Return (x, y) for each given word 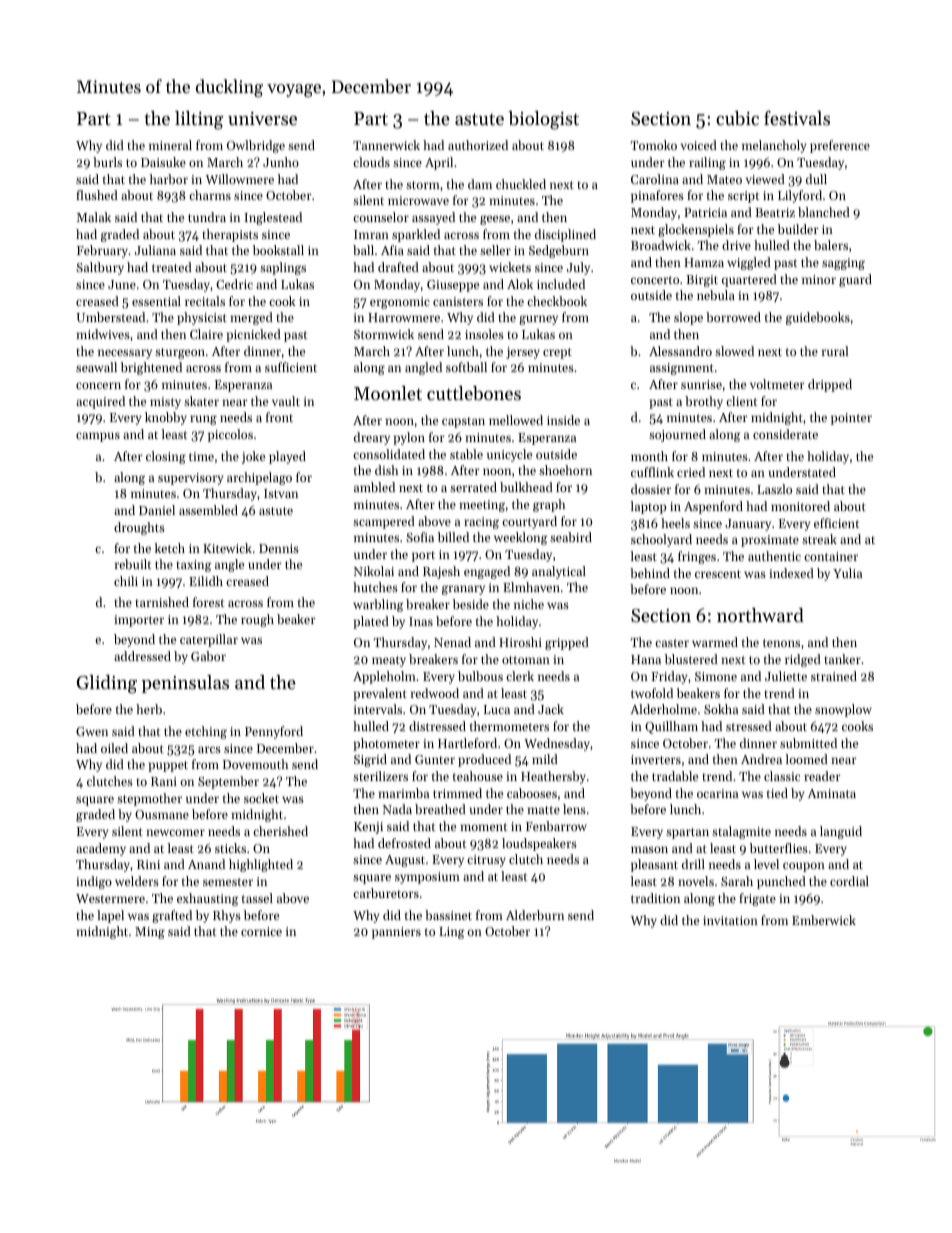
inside (563, 420)
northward (760, 615)
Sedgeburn (559, 251)
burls (107, 162)
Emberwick (824, 920)
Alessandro (680, 351)
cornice (261, 931)
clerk (520, 676)
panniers (396, 933)
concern (98, 385)
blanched (824, 212)
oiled (114, 748)
